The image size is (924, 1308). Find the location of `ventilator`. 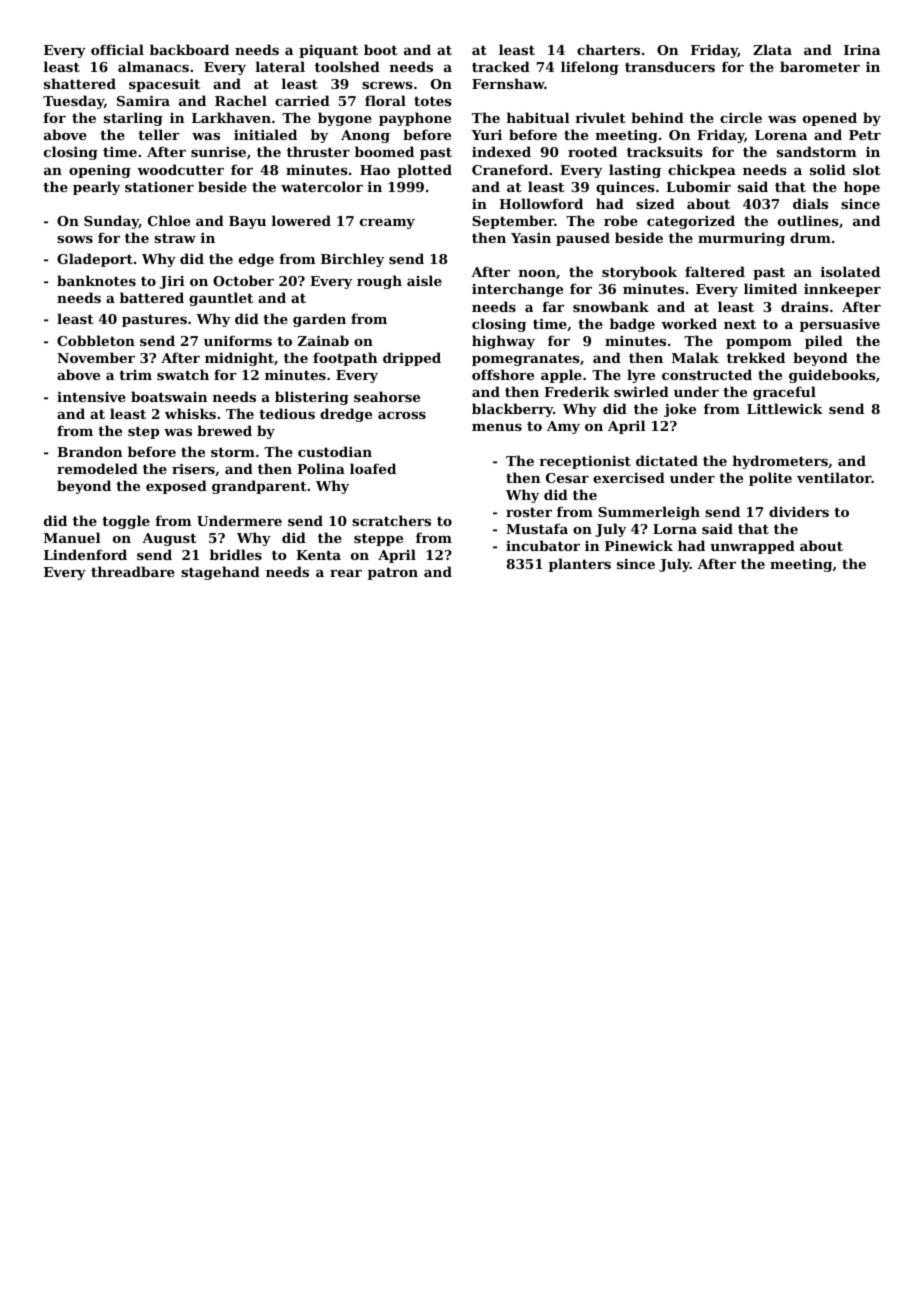

ventilator is located at coordinates (834, 477).
